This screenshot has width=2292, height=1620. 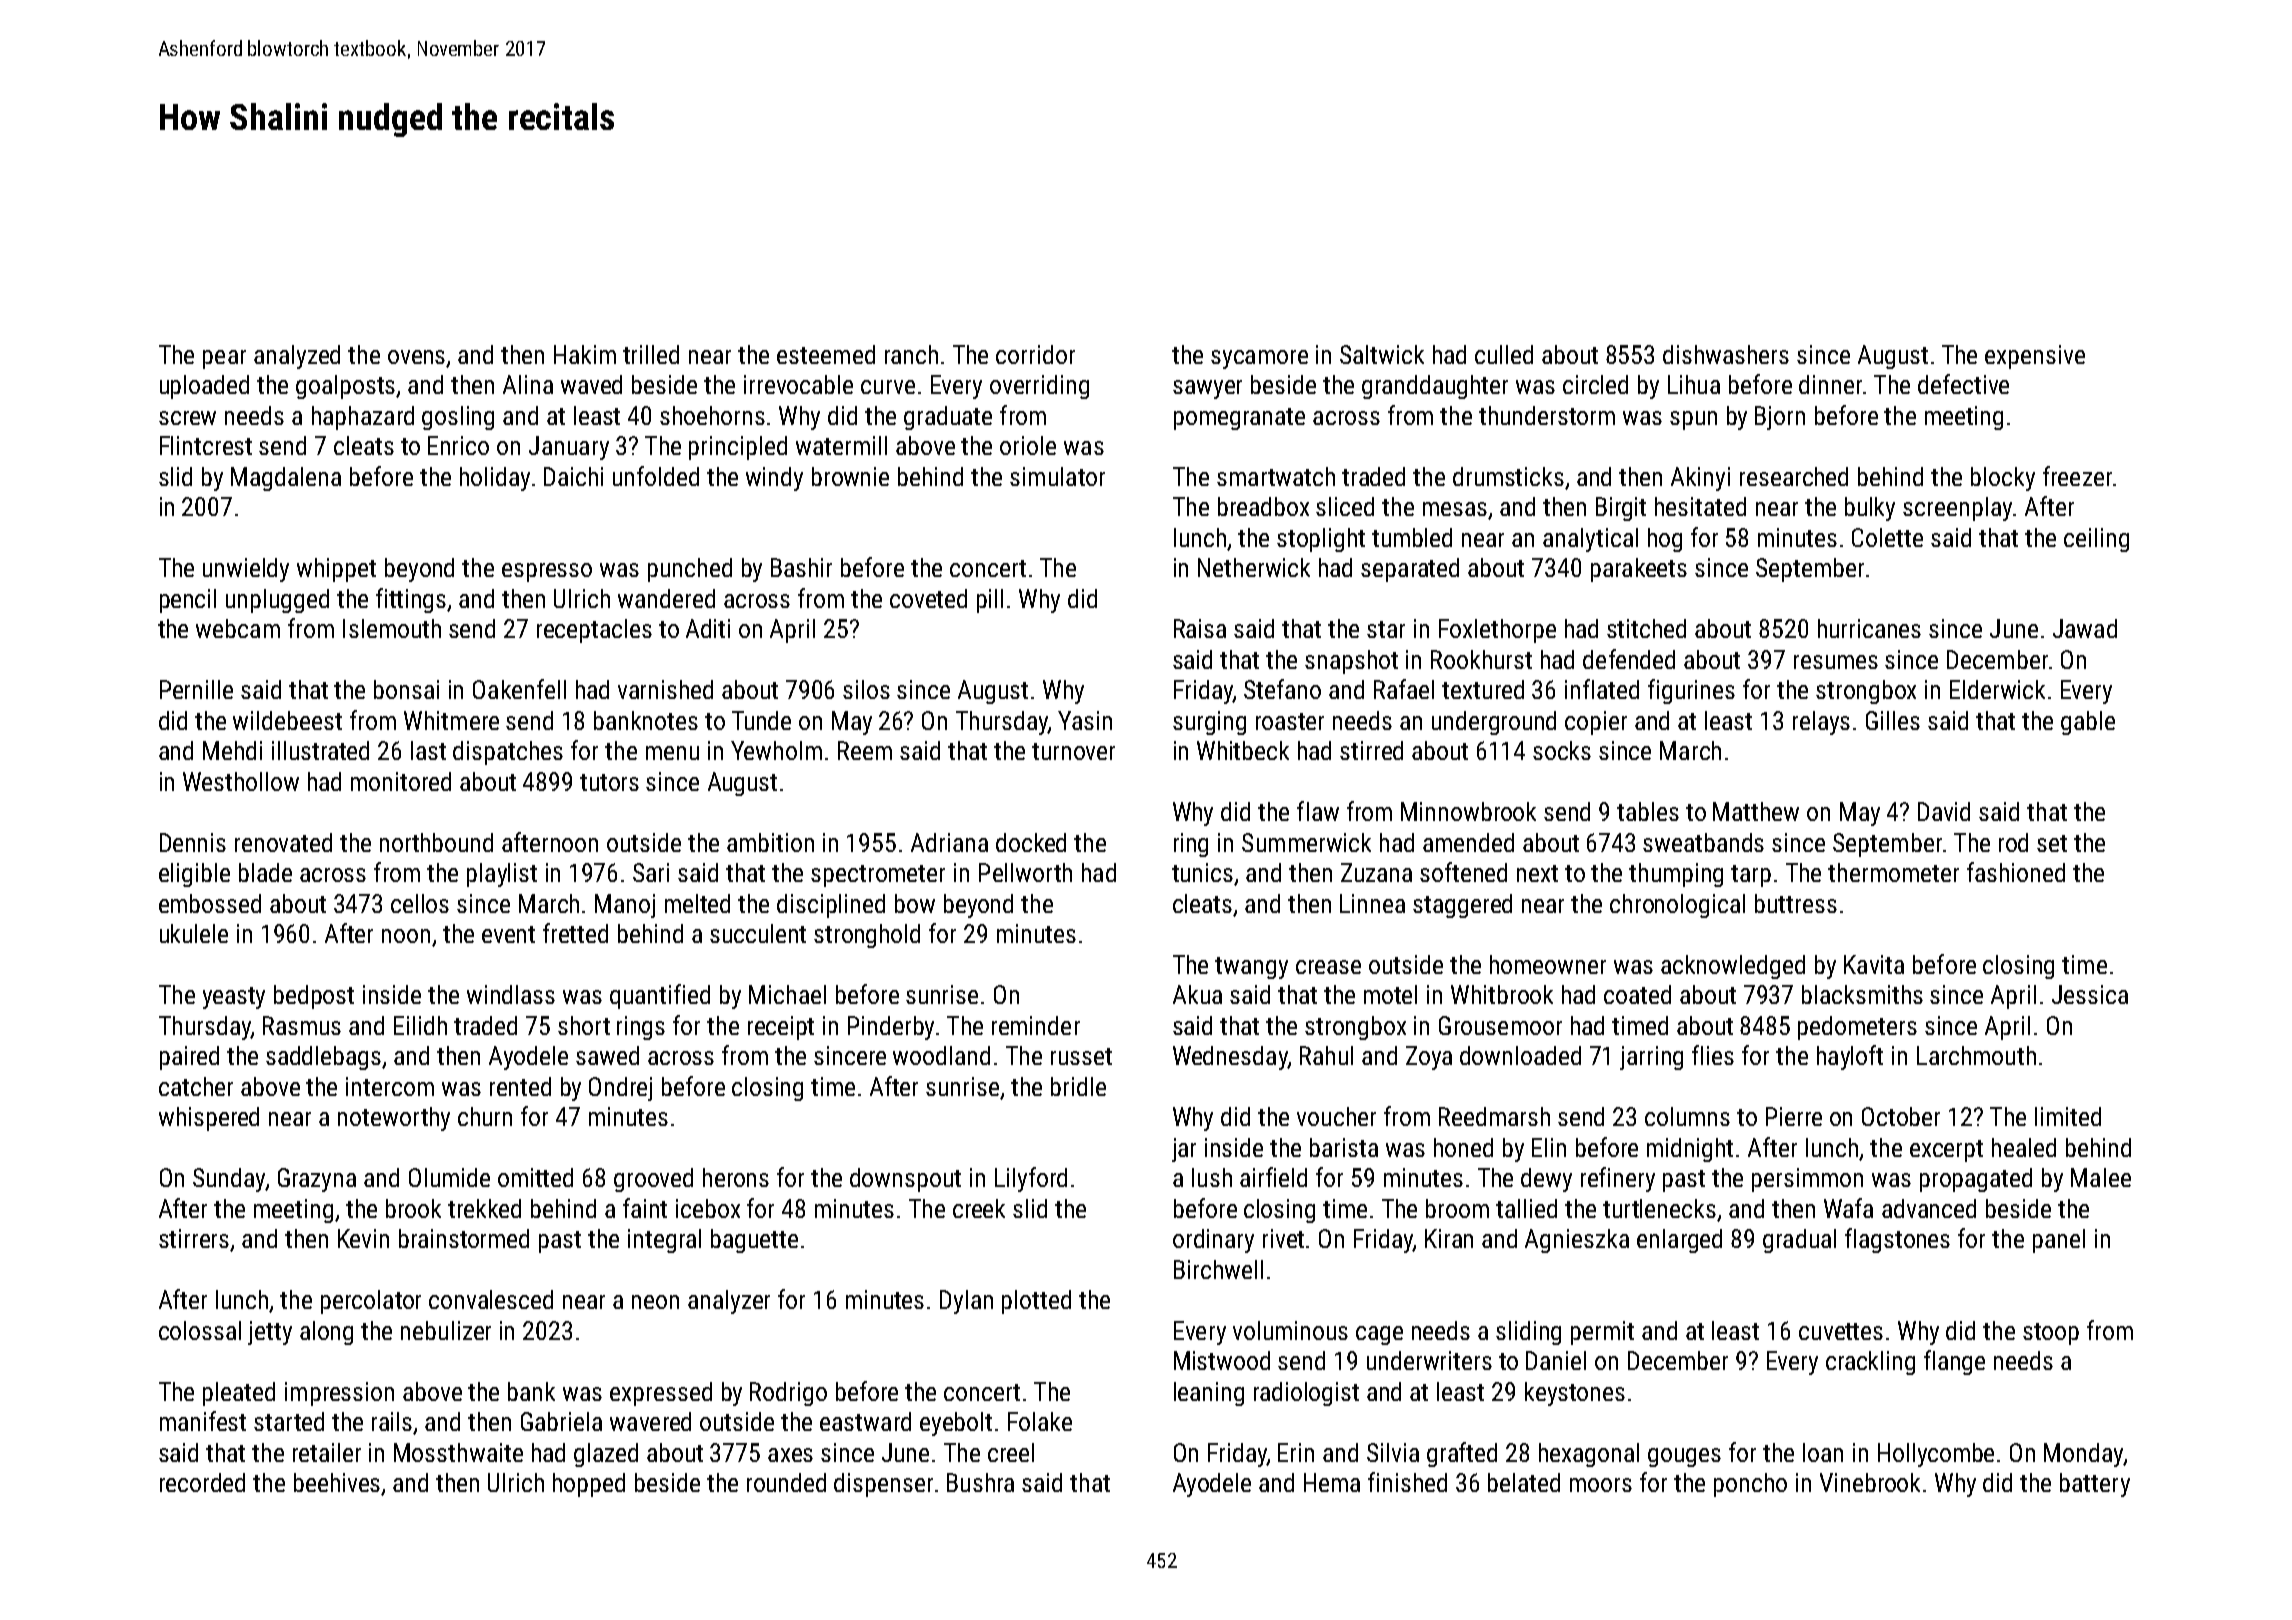 What do you see at coordinates (990, 601) in the screenshot?
I see `pill` at bounding box center [990, 601].
